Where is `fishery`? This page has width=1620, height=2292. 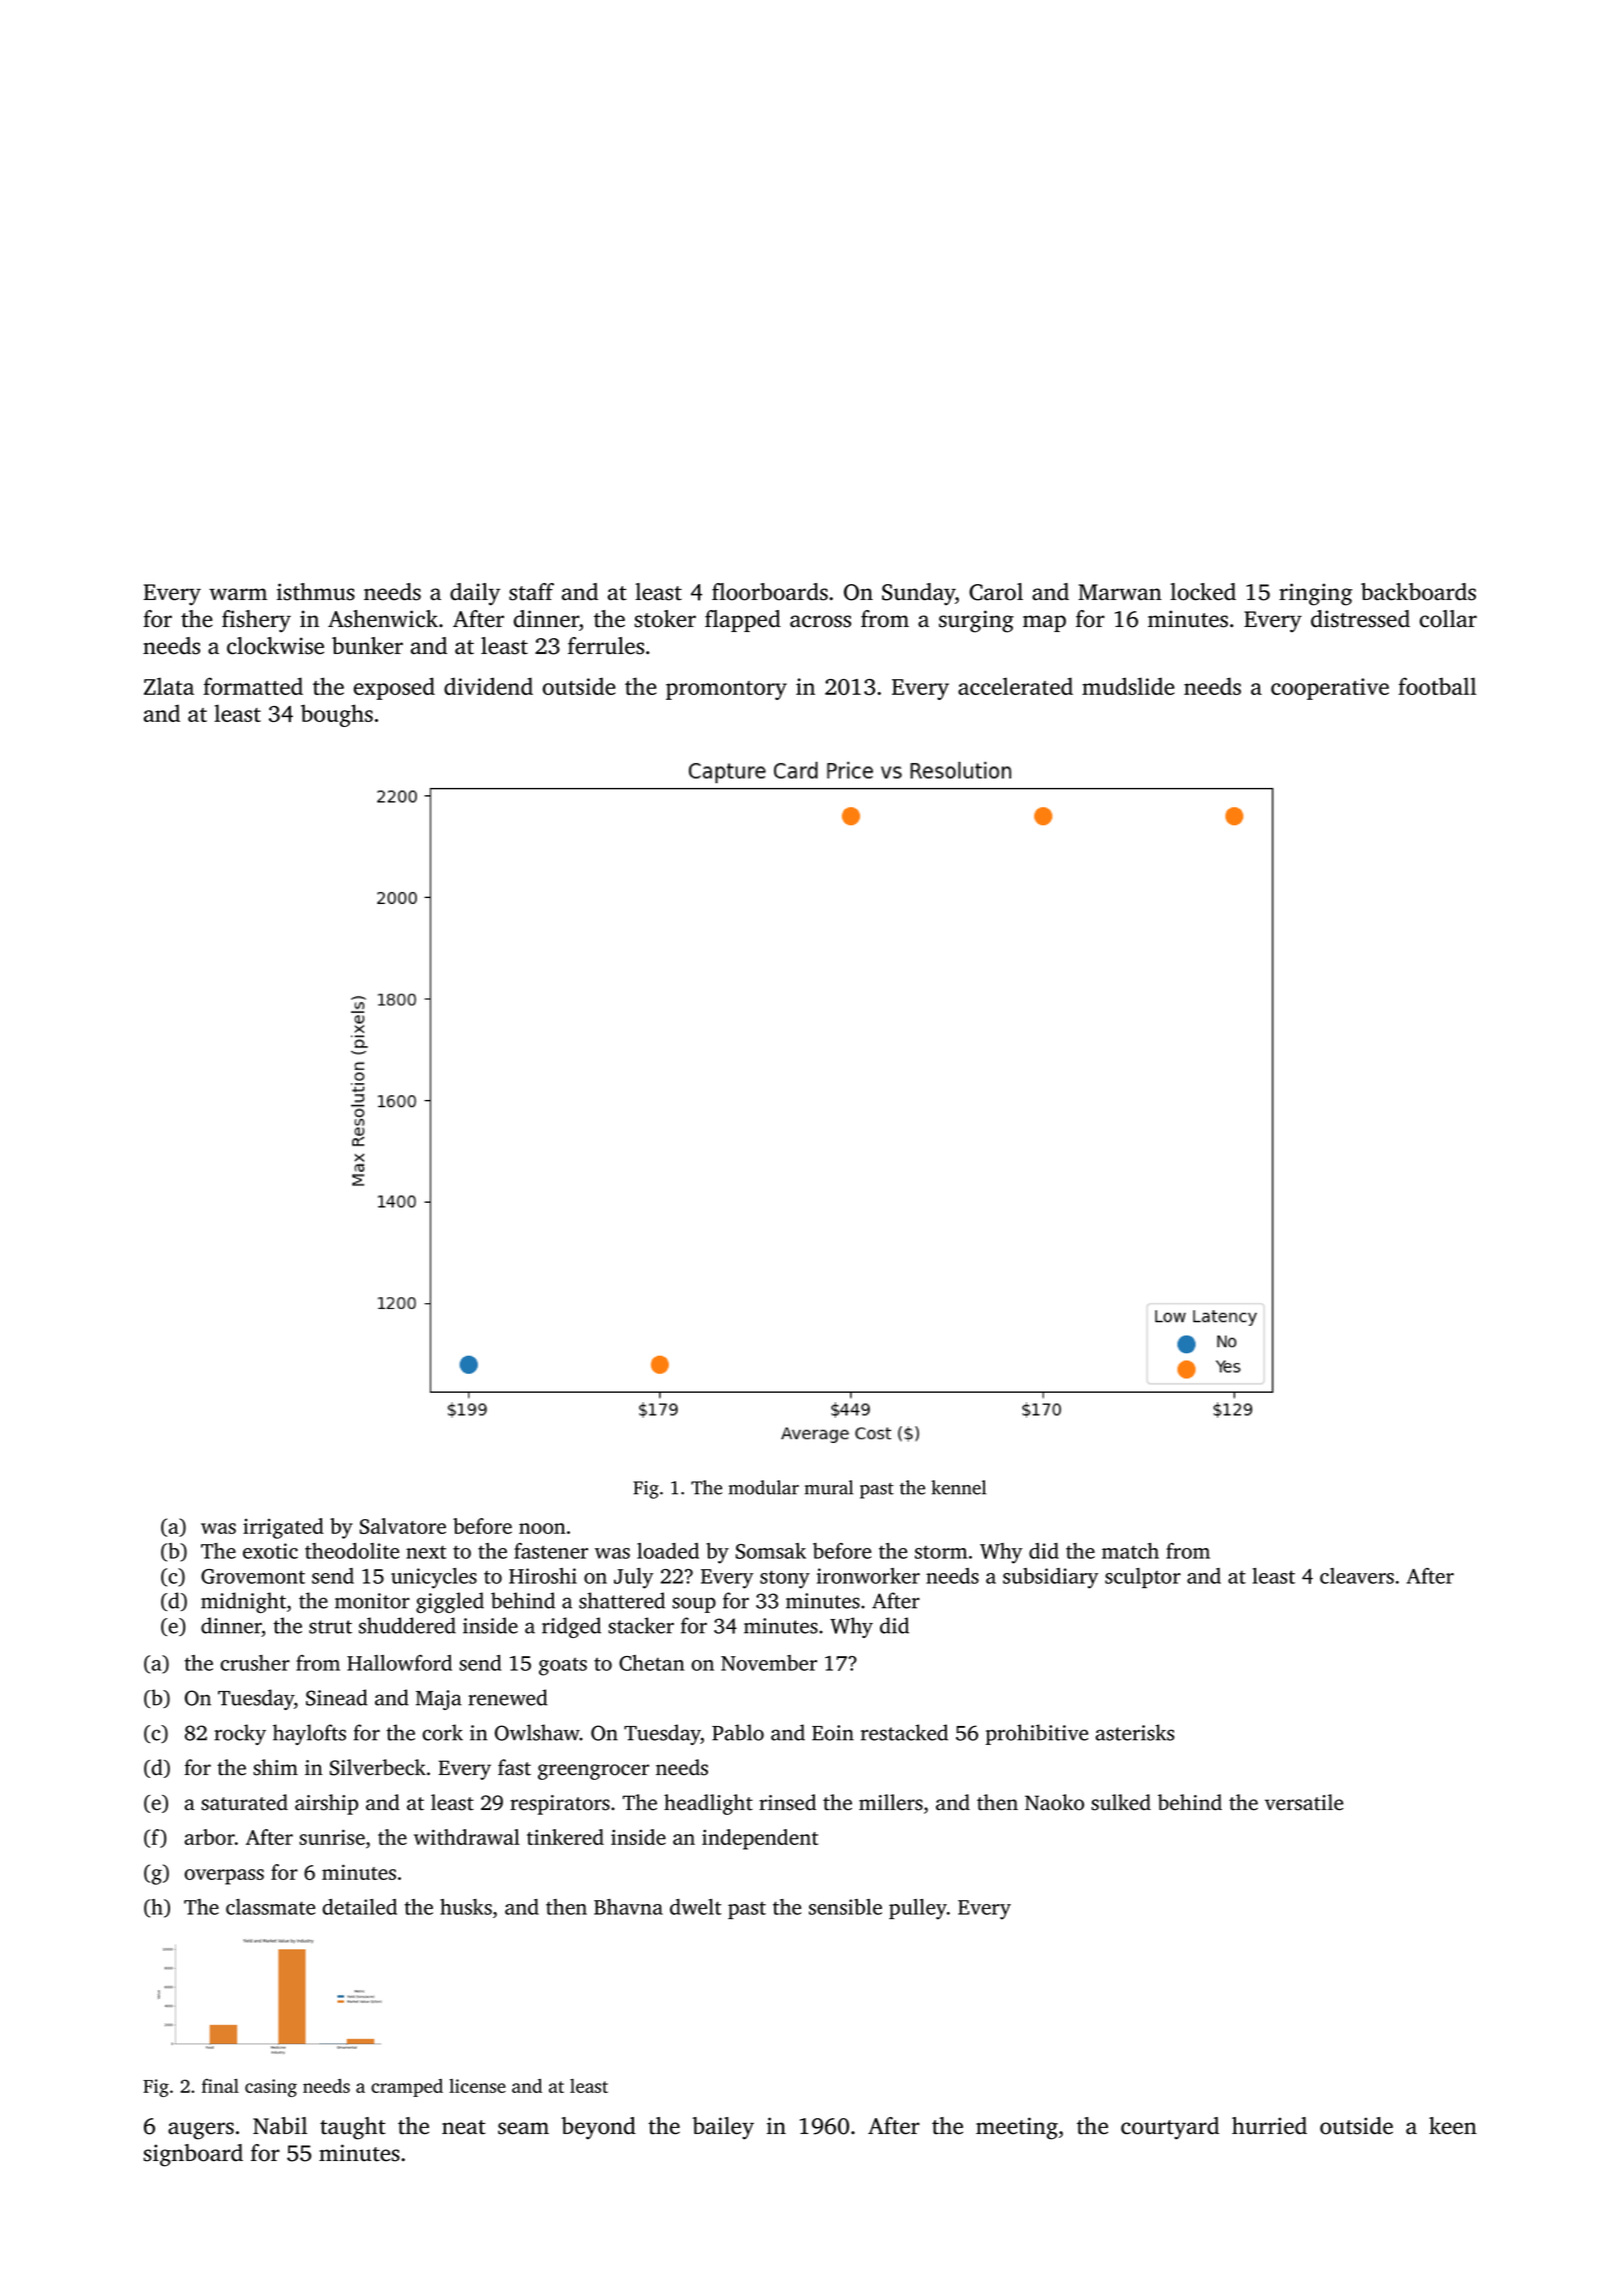
fishery is located at coordinates (256, 621).
